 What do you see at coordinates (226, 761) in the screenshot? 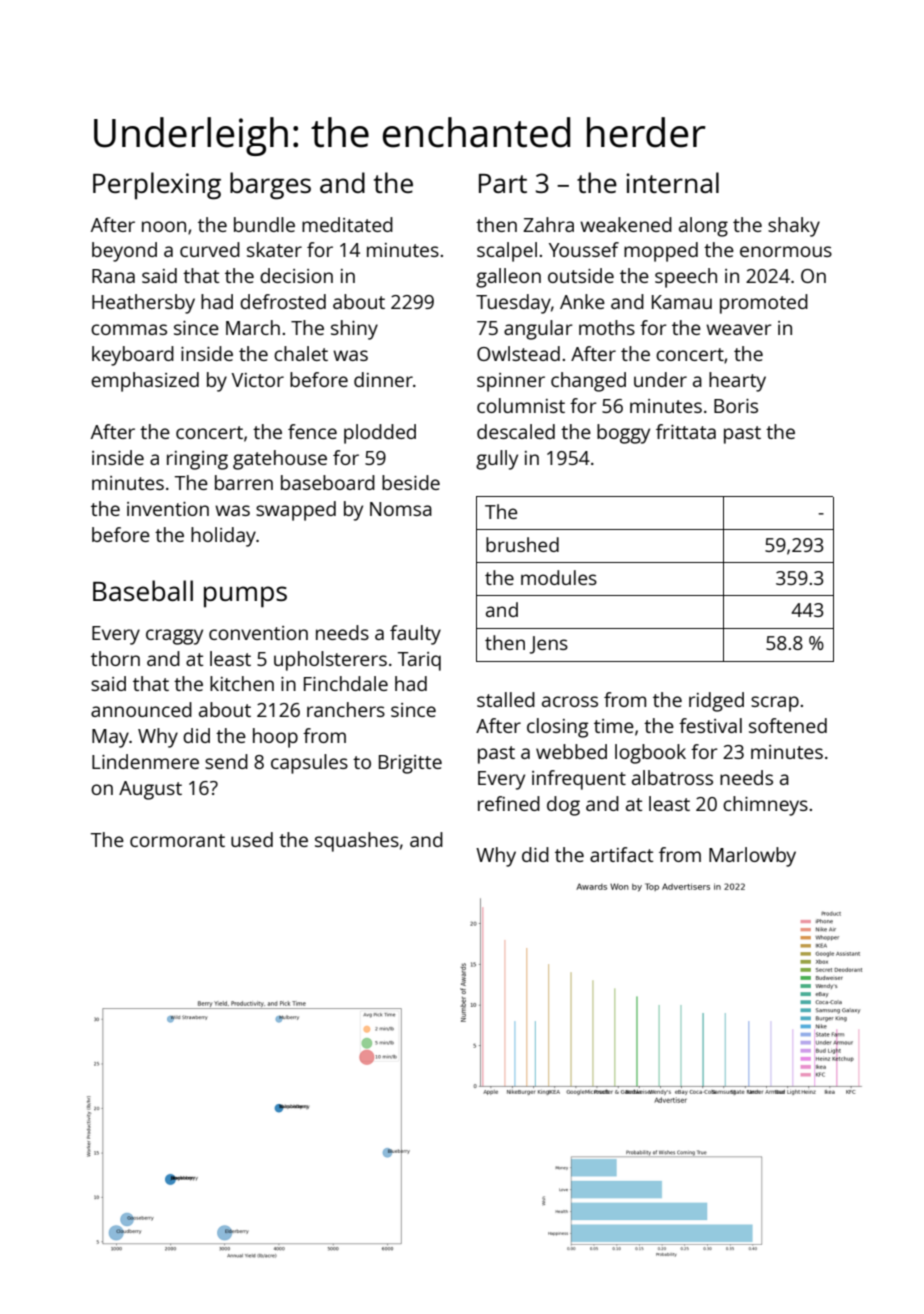
I see `send` at bounding box center [226, 761].
